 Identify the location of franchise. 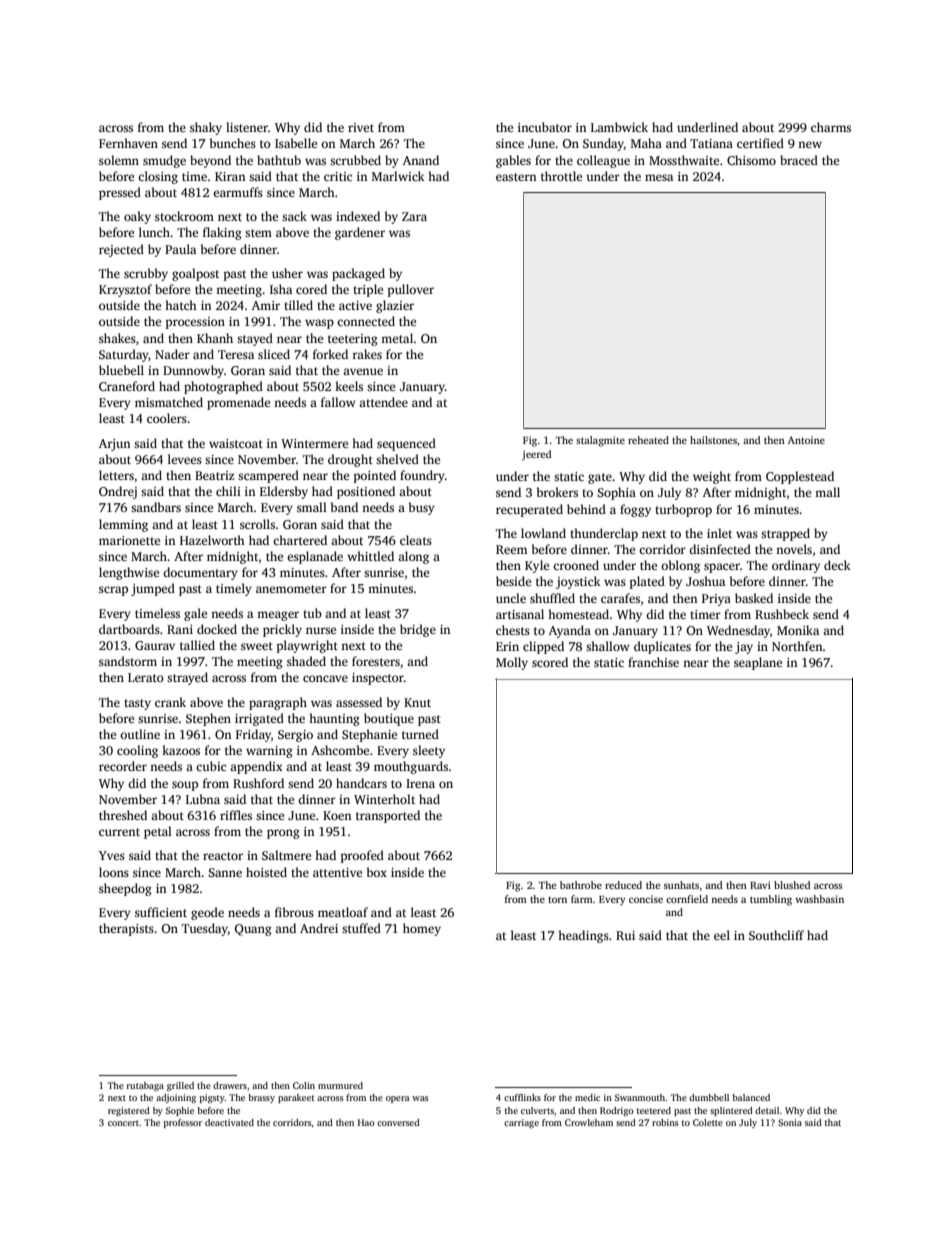
(653, 662).
